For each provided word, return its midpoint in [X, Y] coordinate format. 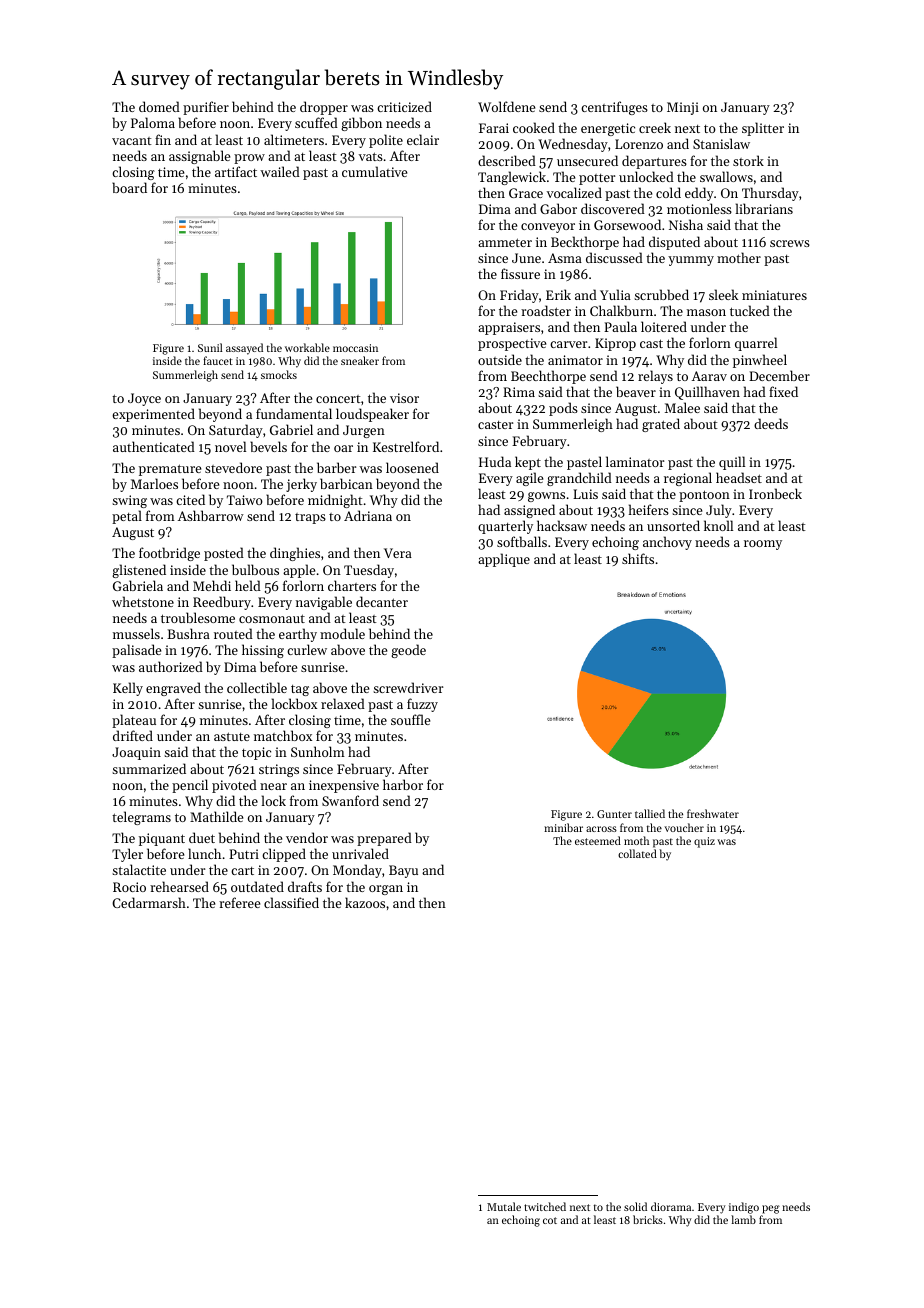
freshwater [713, 813]
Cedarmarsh [149, 902]
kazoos [365, 902]
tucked [750, 310]
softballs [522, 541]
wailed [280, 171]
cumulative [374, 171]
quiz [704, 842]
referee [239, 902]
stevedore [233, 467]
